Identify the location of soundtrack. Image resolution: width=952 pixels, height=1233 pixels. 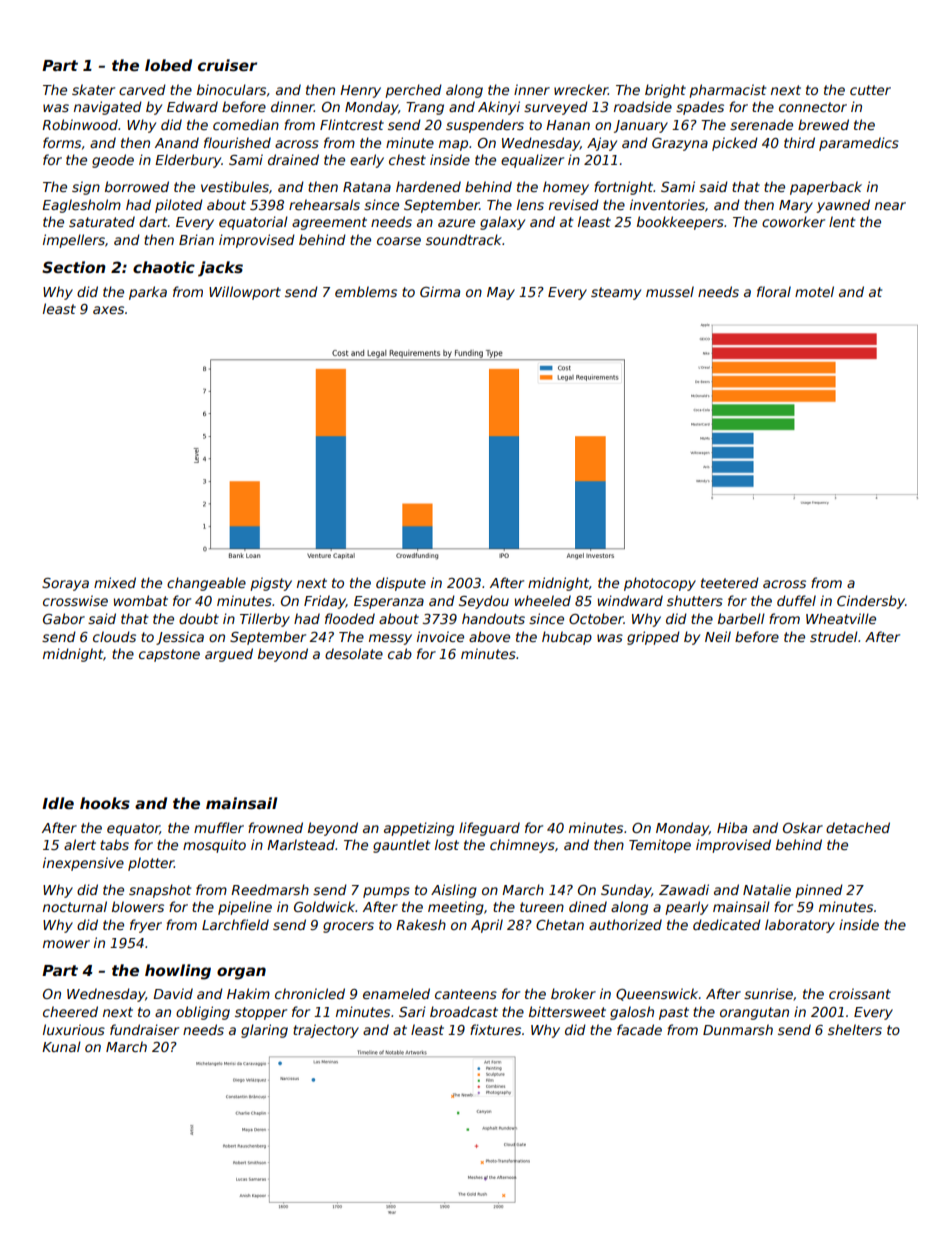
(464, 239).
